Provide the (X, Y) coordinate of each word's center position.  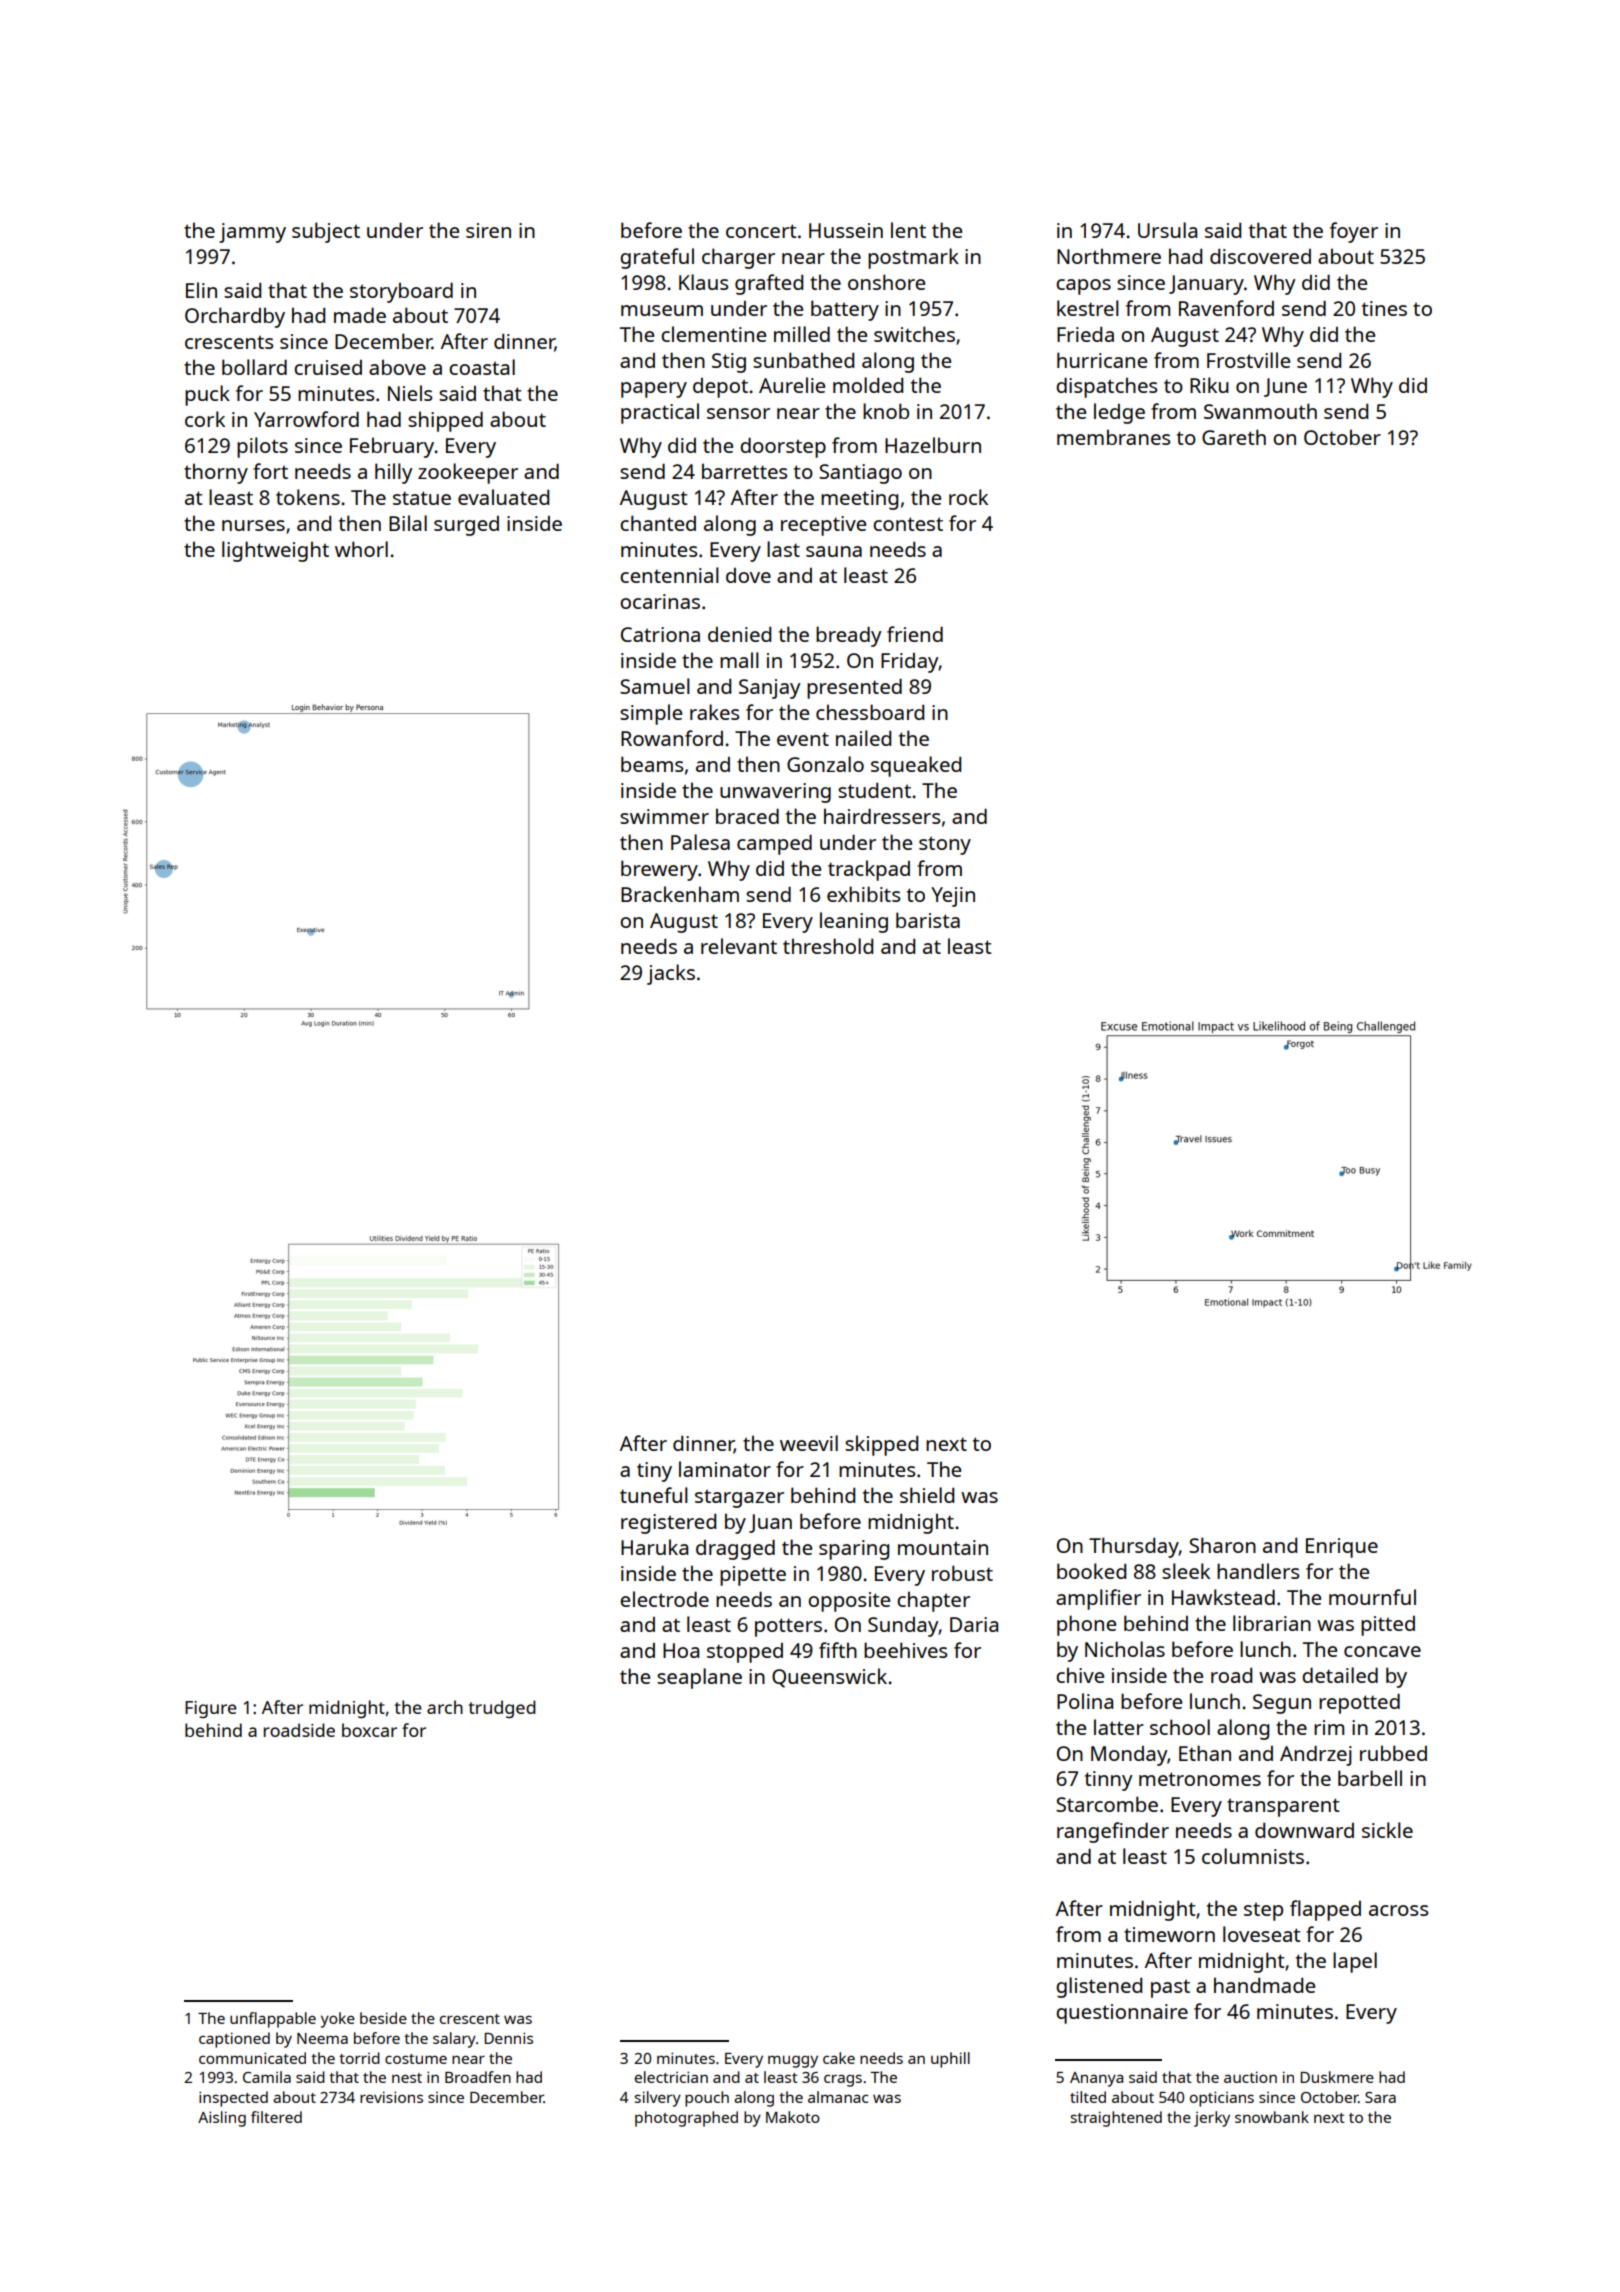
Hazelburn (933, 445)
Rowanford (672, 738)
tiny (654, 1472)
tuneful (654, 1495)
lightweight (275, 551)
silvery (658, 2099)
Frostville (1248, 360)
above (397, 367)
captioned (234, 2040)
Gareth (1234, 437)
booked (1091, 1571)
